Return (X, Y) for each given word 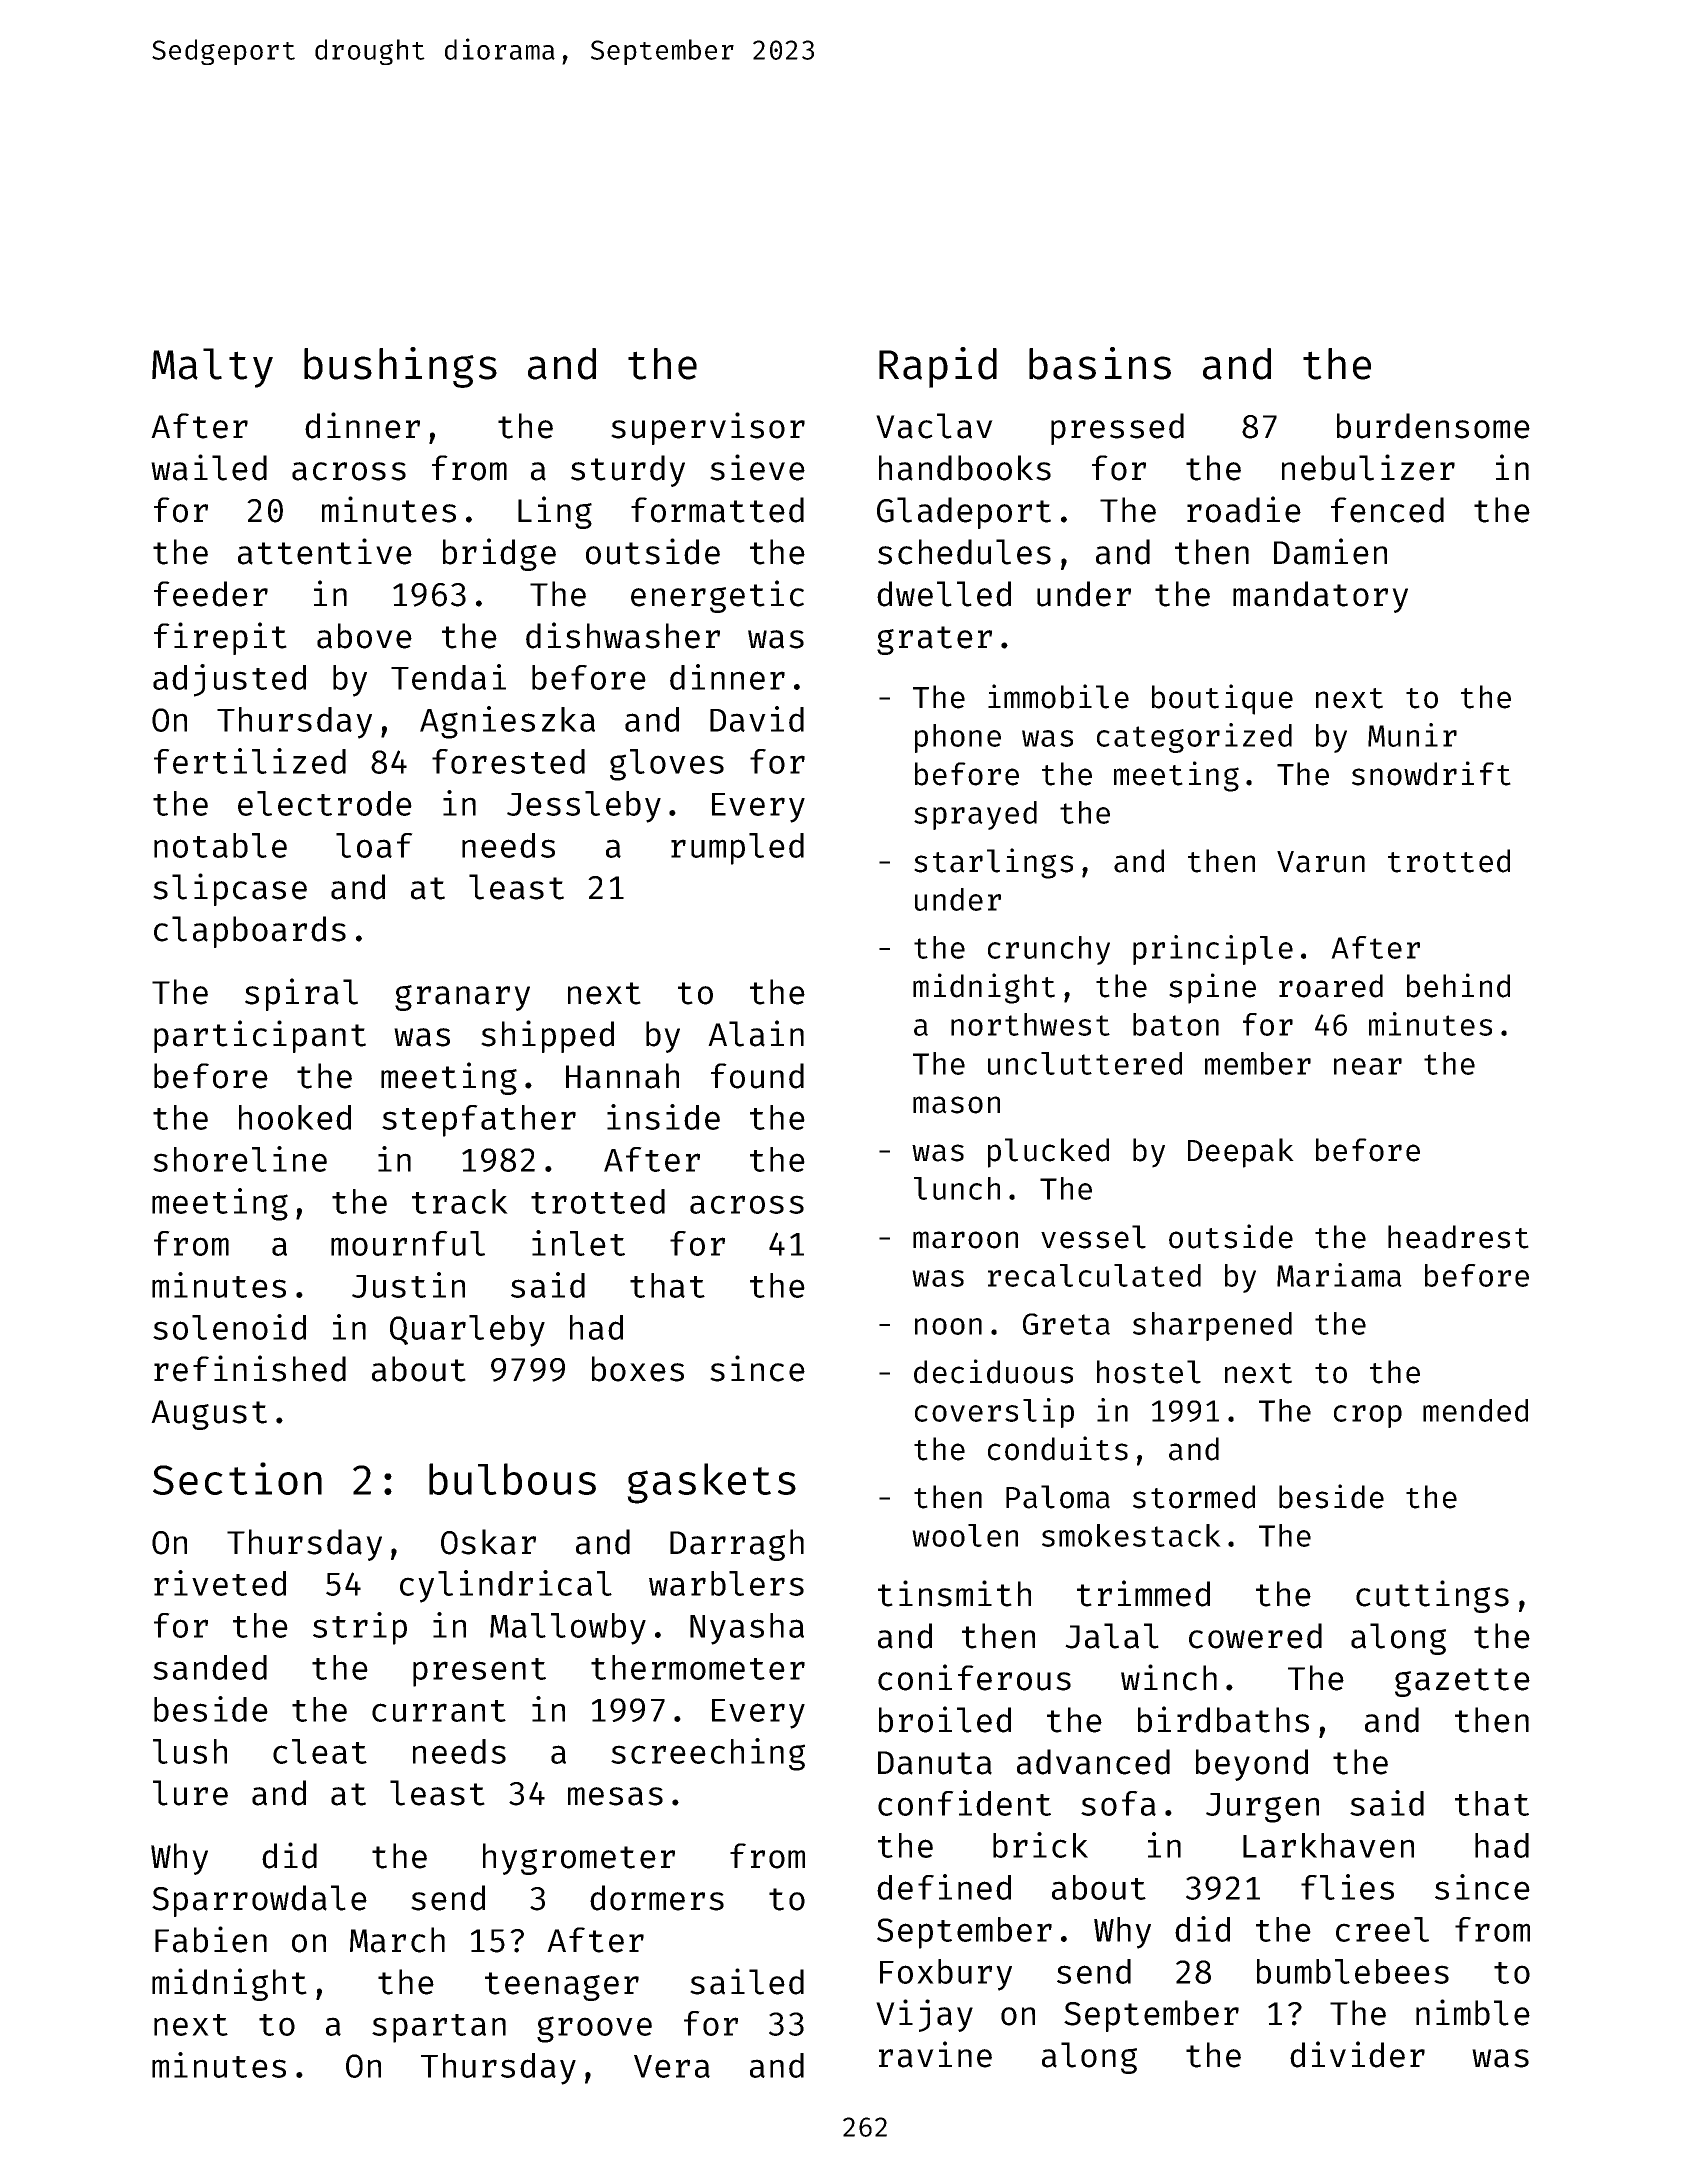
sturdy (628, 471)
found (757, 1076)
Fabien (211, 1939)
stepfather (479, 1121)
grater (934, 640)
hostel (1149, 1372)
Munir (1412, 735)
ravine (935, 2054)
